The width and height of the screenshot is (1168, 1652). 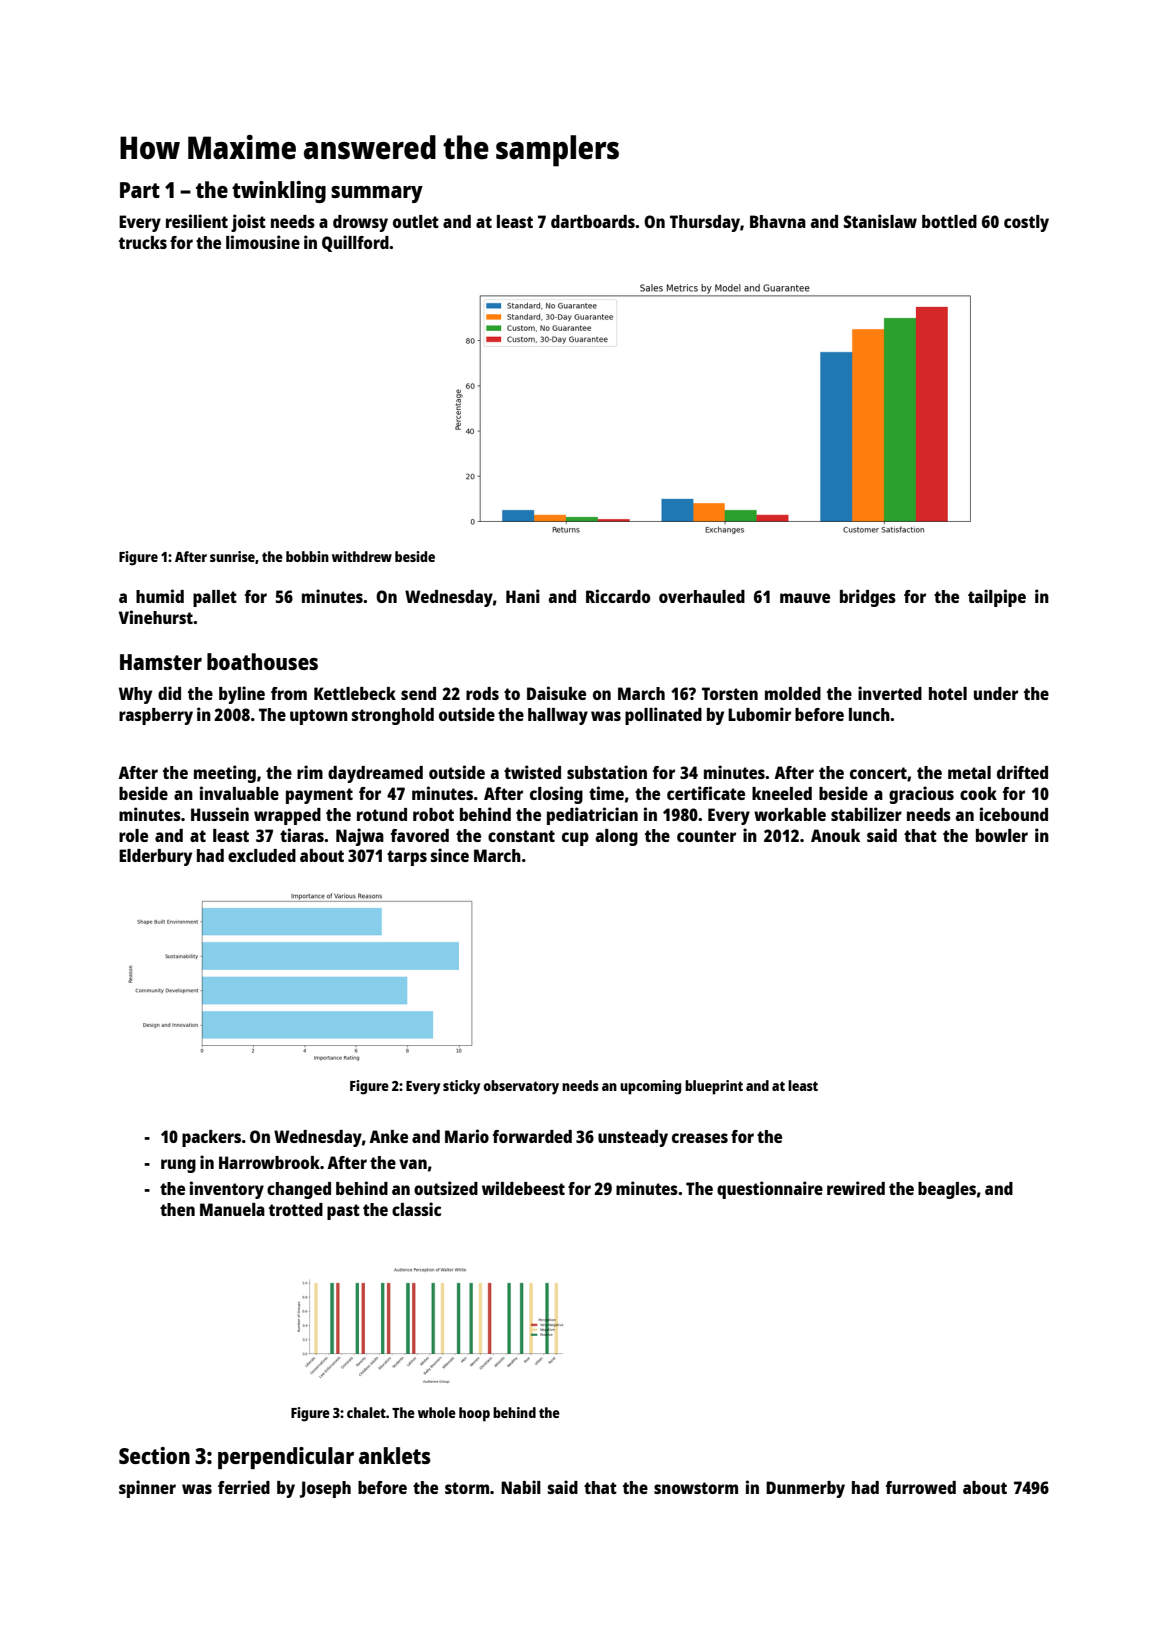 What do you see at coordinates (949, 221) in the screenshot?
I see `bottled` at bounding box center [949, 221].
